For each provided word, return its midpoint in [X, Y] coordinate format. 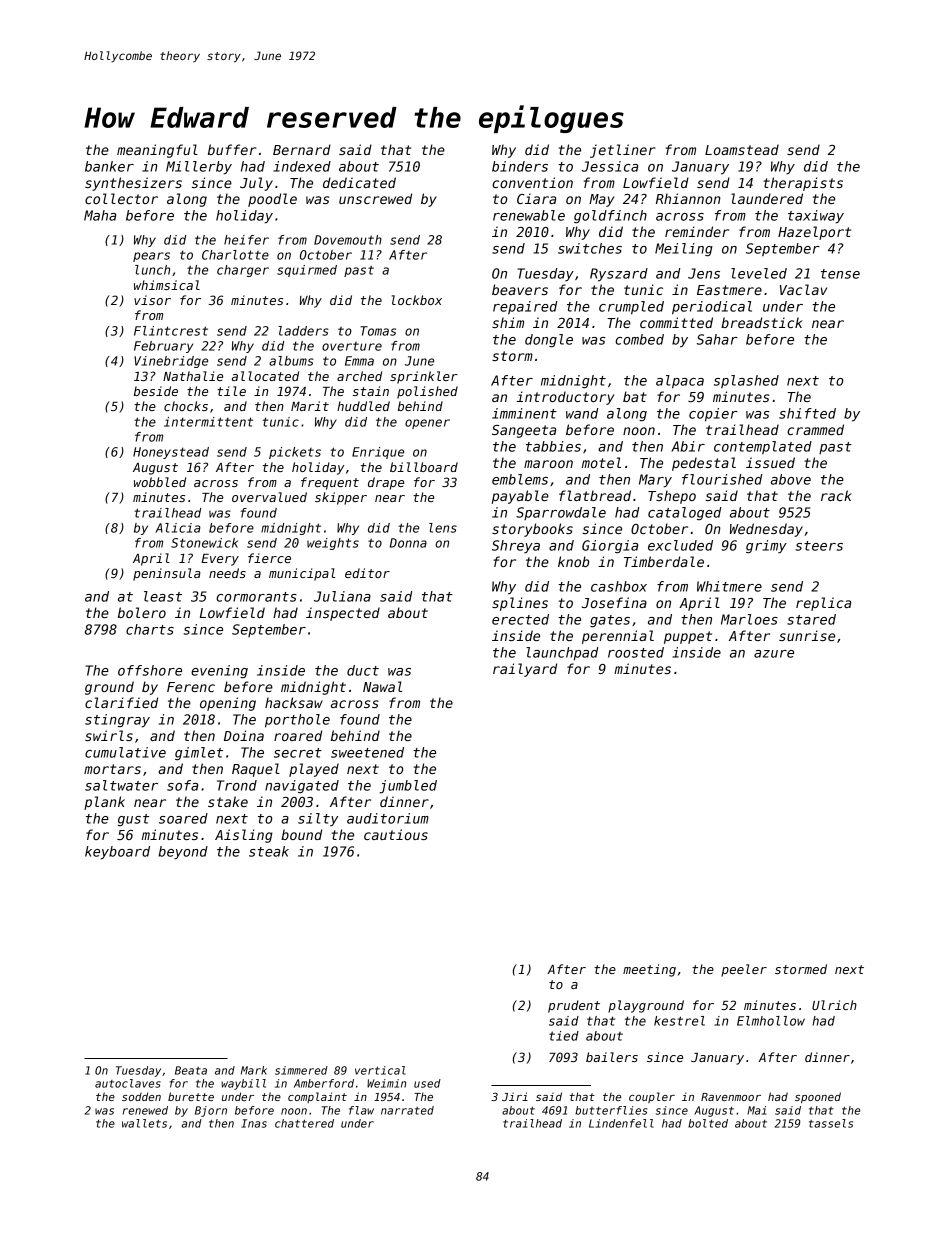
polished [427, 392]
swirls [109, 735]
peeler [744, 970]
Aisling [244, 836]
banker [109, 166]
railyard [525, 670]
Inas [254, 1123]
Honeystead [171, 453]
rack [836, 495]
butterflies [611, 1110]
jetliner [623, 151]
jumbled [408, 787]
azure [774, 654]
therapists [803, 184]
